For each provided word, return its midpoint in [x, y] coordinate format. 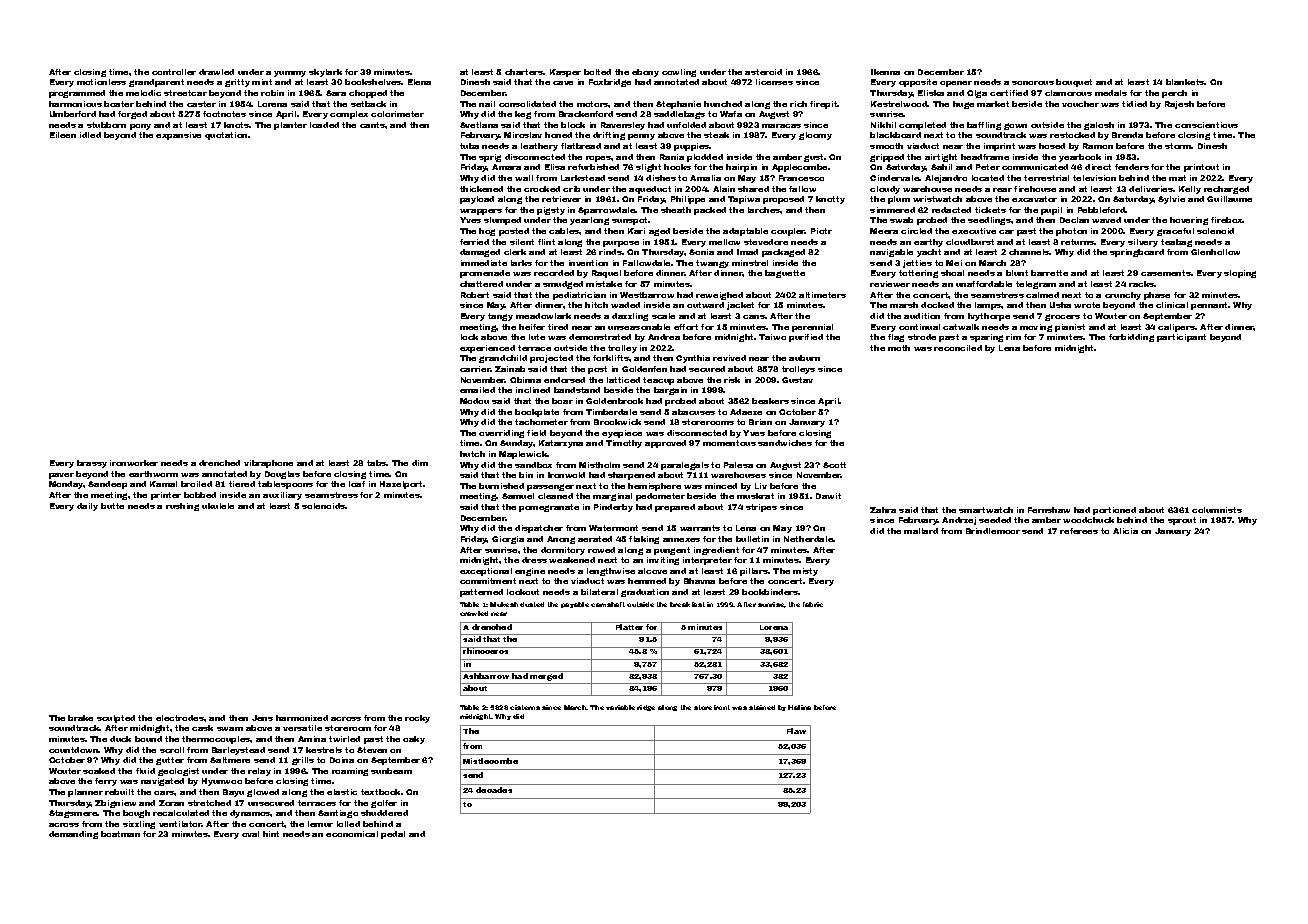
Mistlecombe [490, 761]
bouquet [1074, 83]
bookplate [537, 413]
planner [85, 793]
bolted [597, 72]
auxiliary [282, 496]
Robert [475, 295]
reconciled [958, 348]
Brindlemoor [993, 531]
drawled [216, 72]
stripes [761, 508]
